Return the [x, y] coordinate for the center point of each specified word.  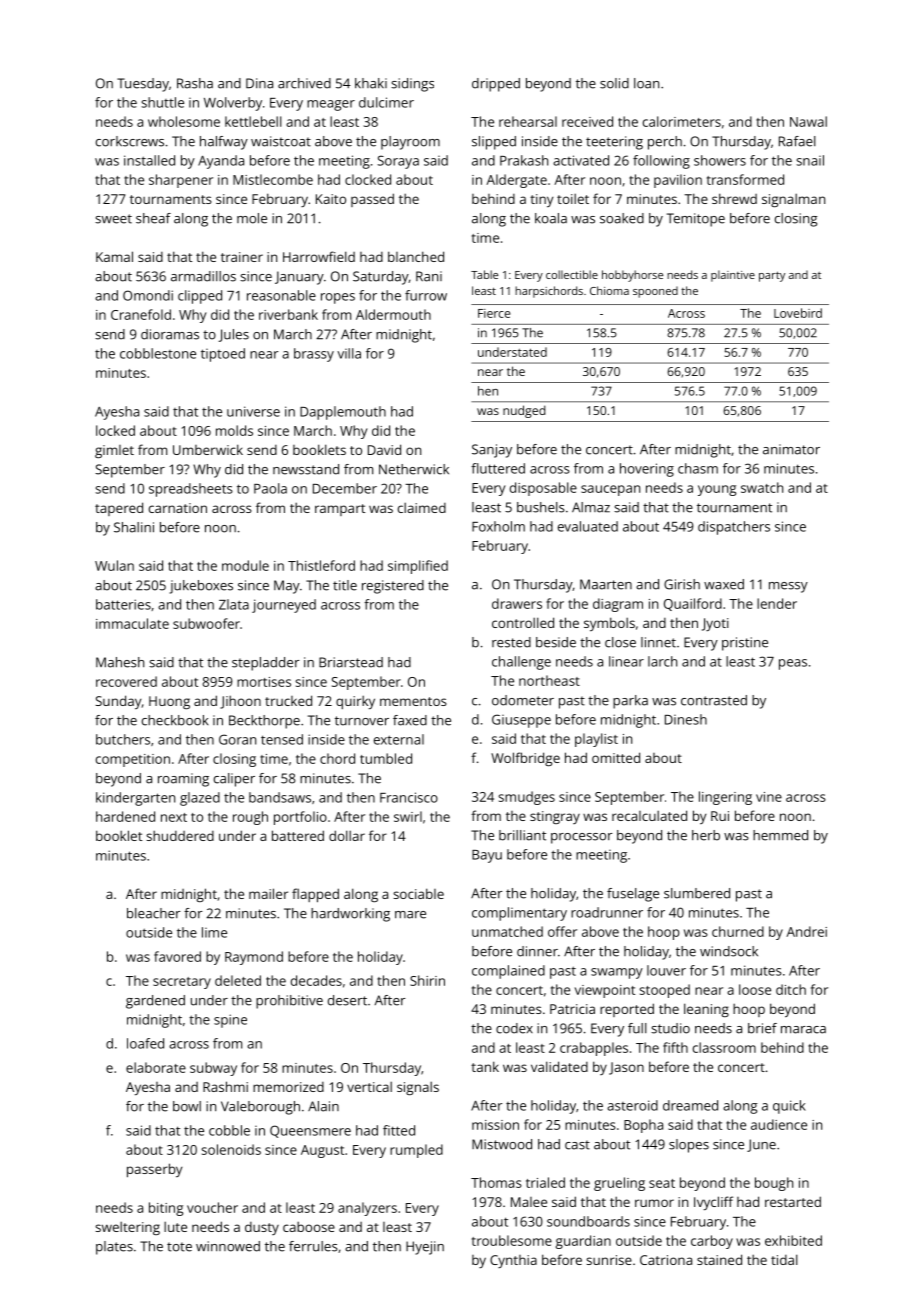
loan [646, 83]
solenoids [231, 1149]
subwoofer [206, 623]
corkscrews [130, 141]
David [384, 449]
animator [791, 449]
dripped [496, 85]
